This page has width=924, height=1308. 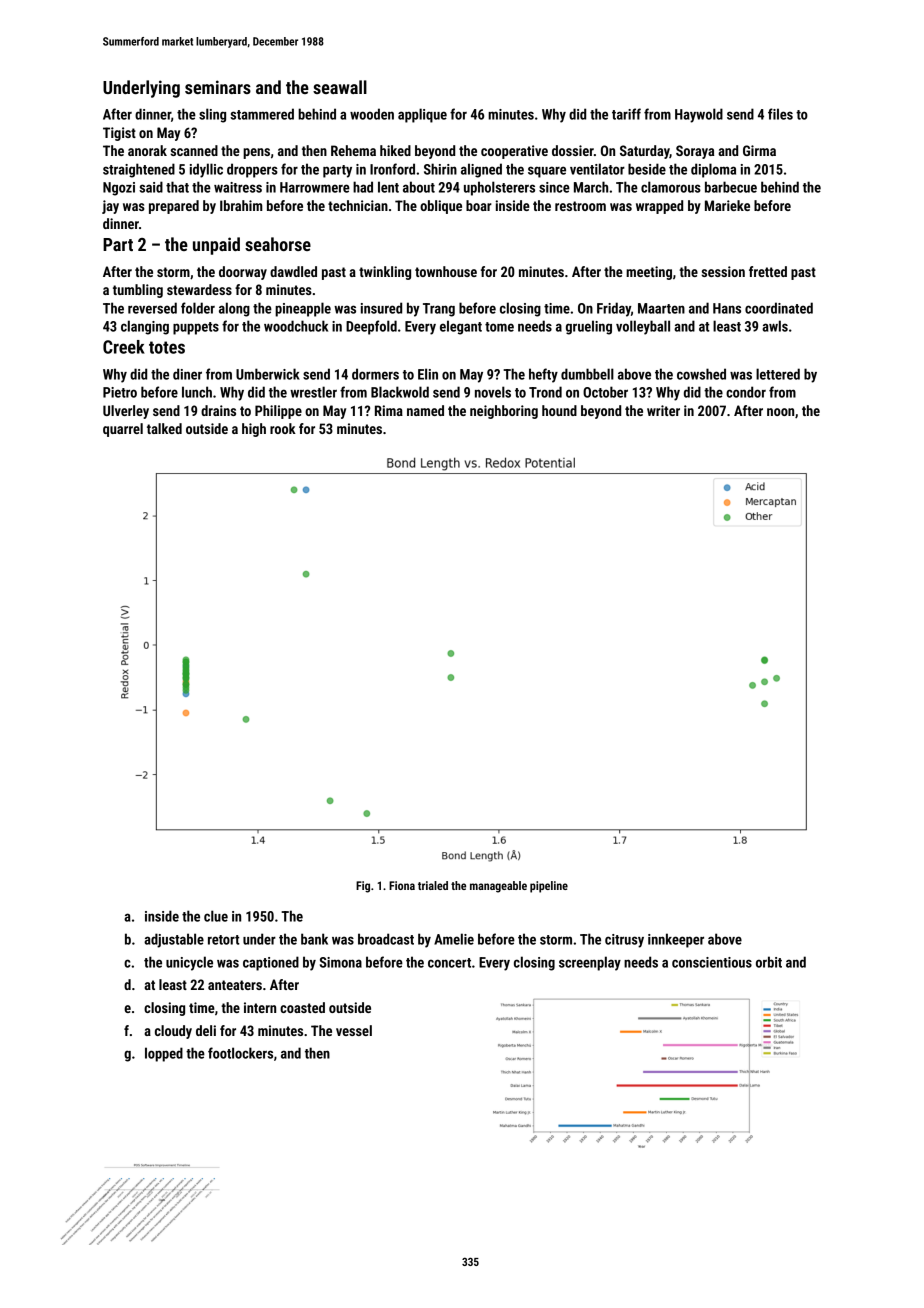 I want to click on jay, so click(x=110, y=207).
